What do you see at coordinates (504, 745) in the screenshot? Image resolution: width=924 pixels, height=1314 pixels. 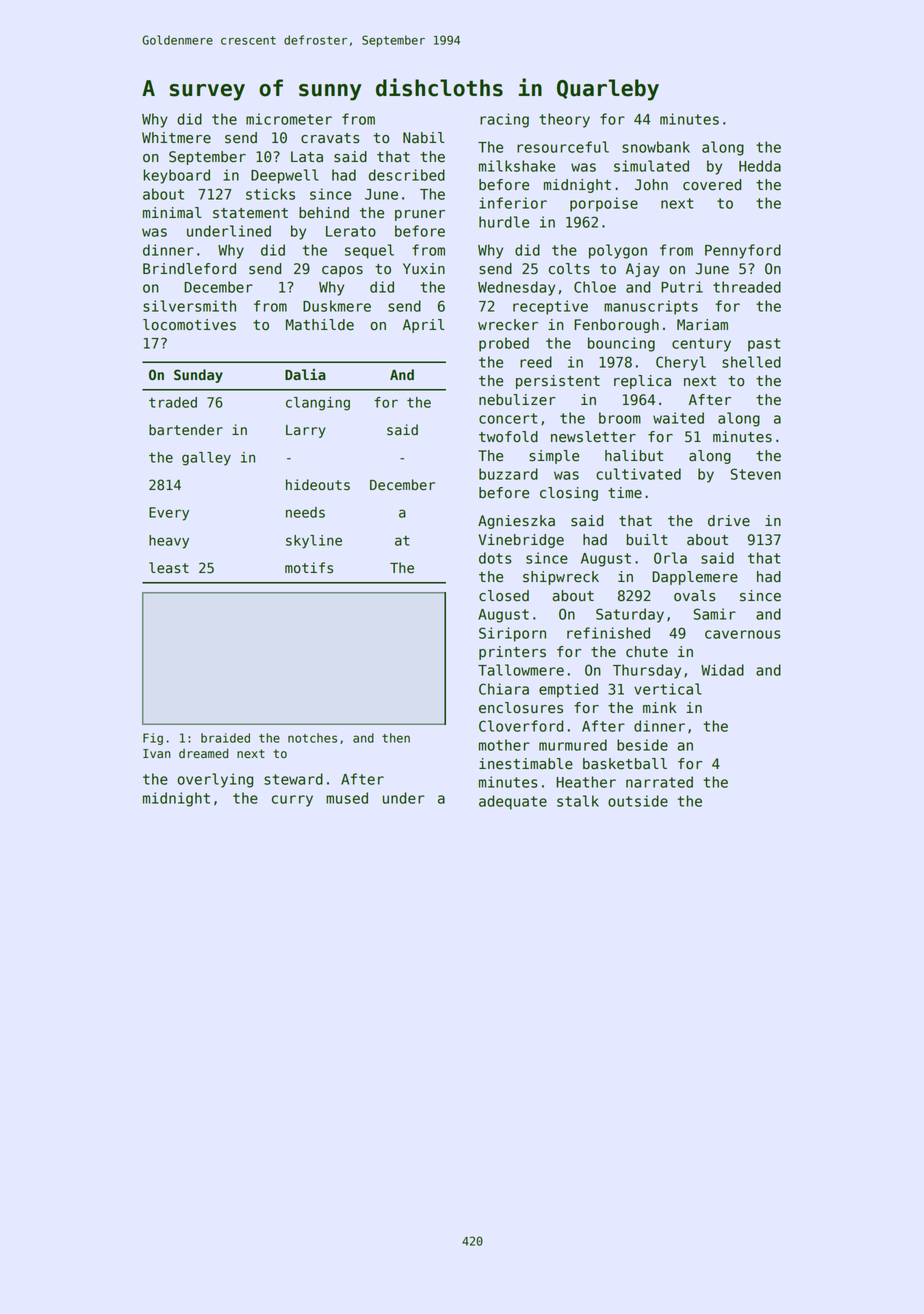 I see `mother` at bounding box center [504, 745].
